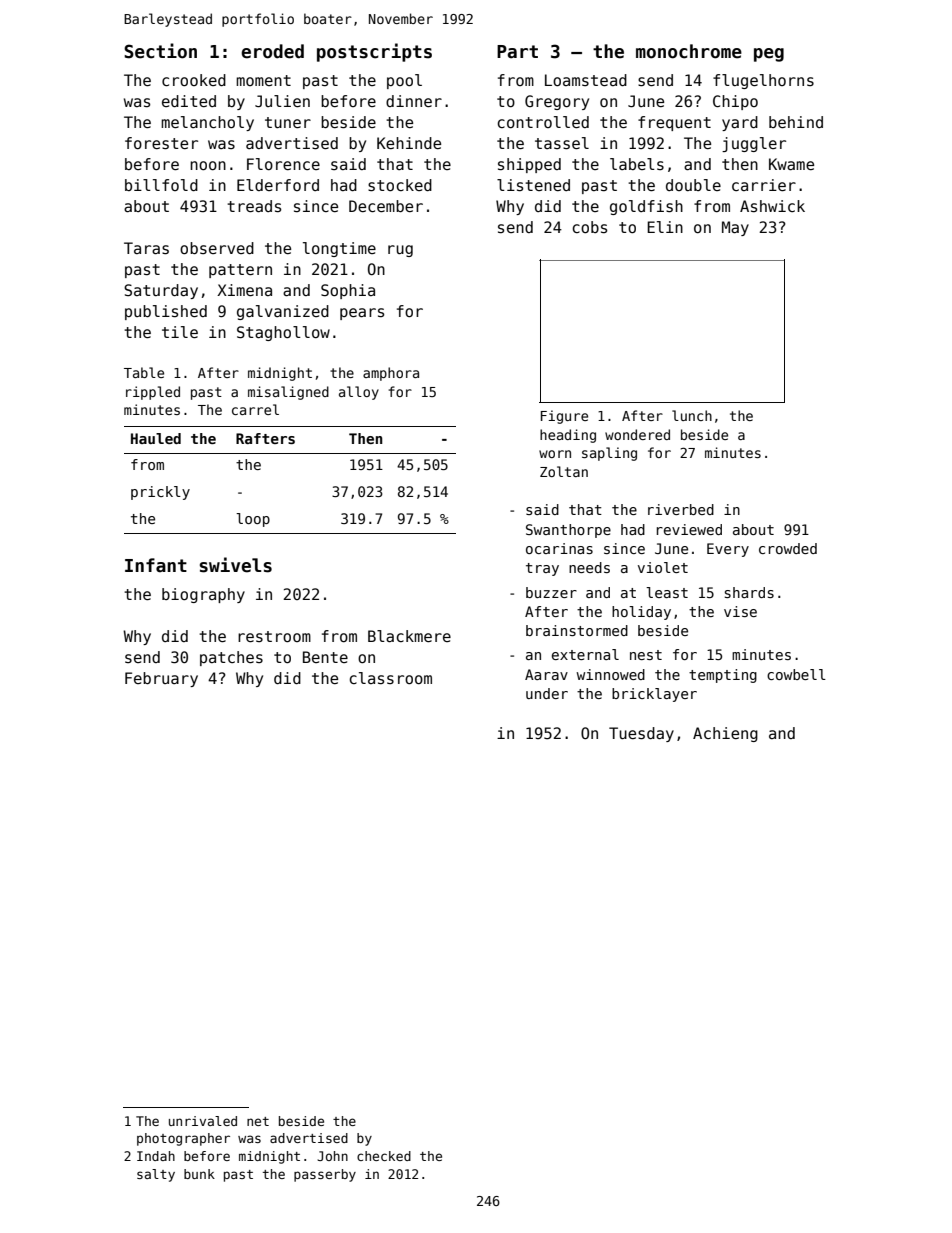 The width and height of the page is (952, 1233). Describe the element at coordinates (564, 417) in the page. I see `Figure` at that location.
